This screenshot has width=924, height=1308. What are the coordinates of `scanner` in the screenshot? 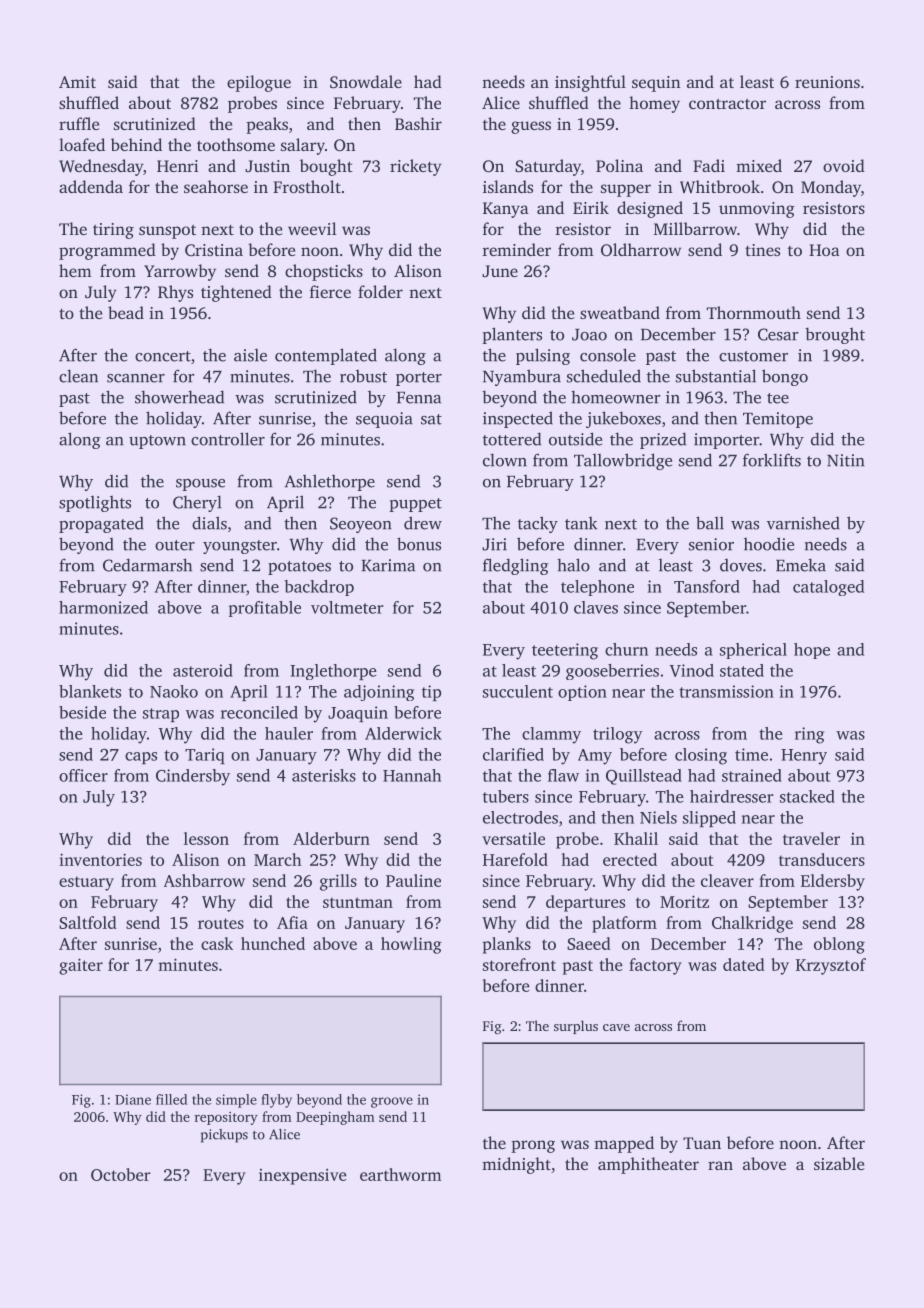 It's located at (136, 378).
